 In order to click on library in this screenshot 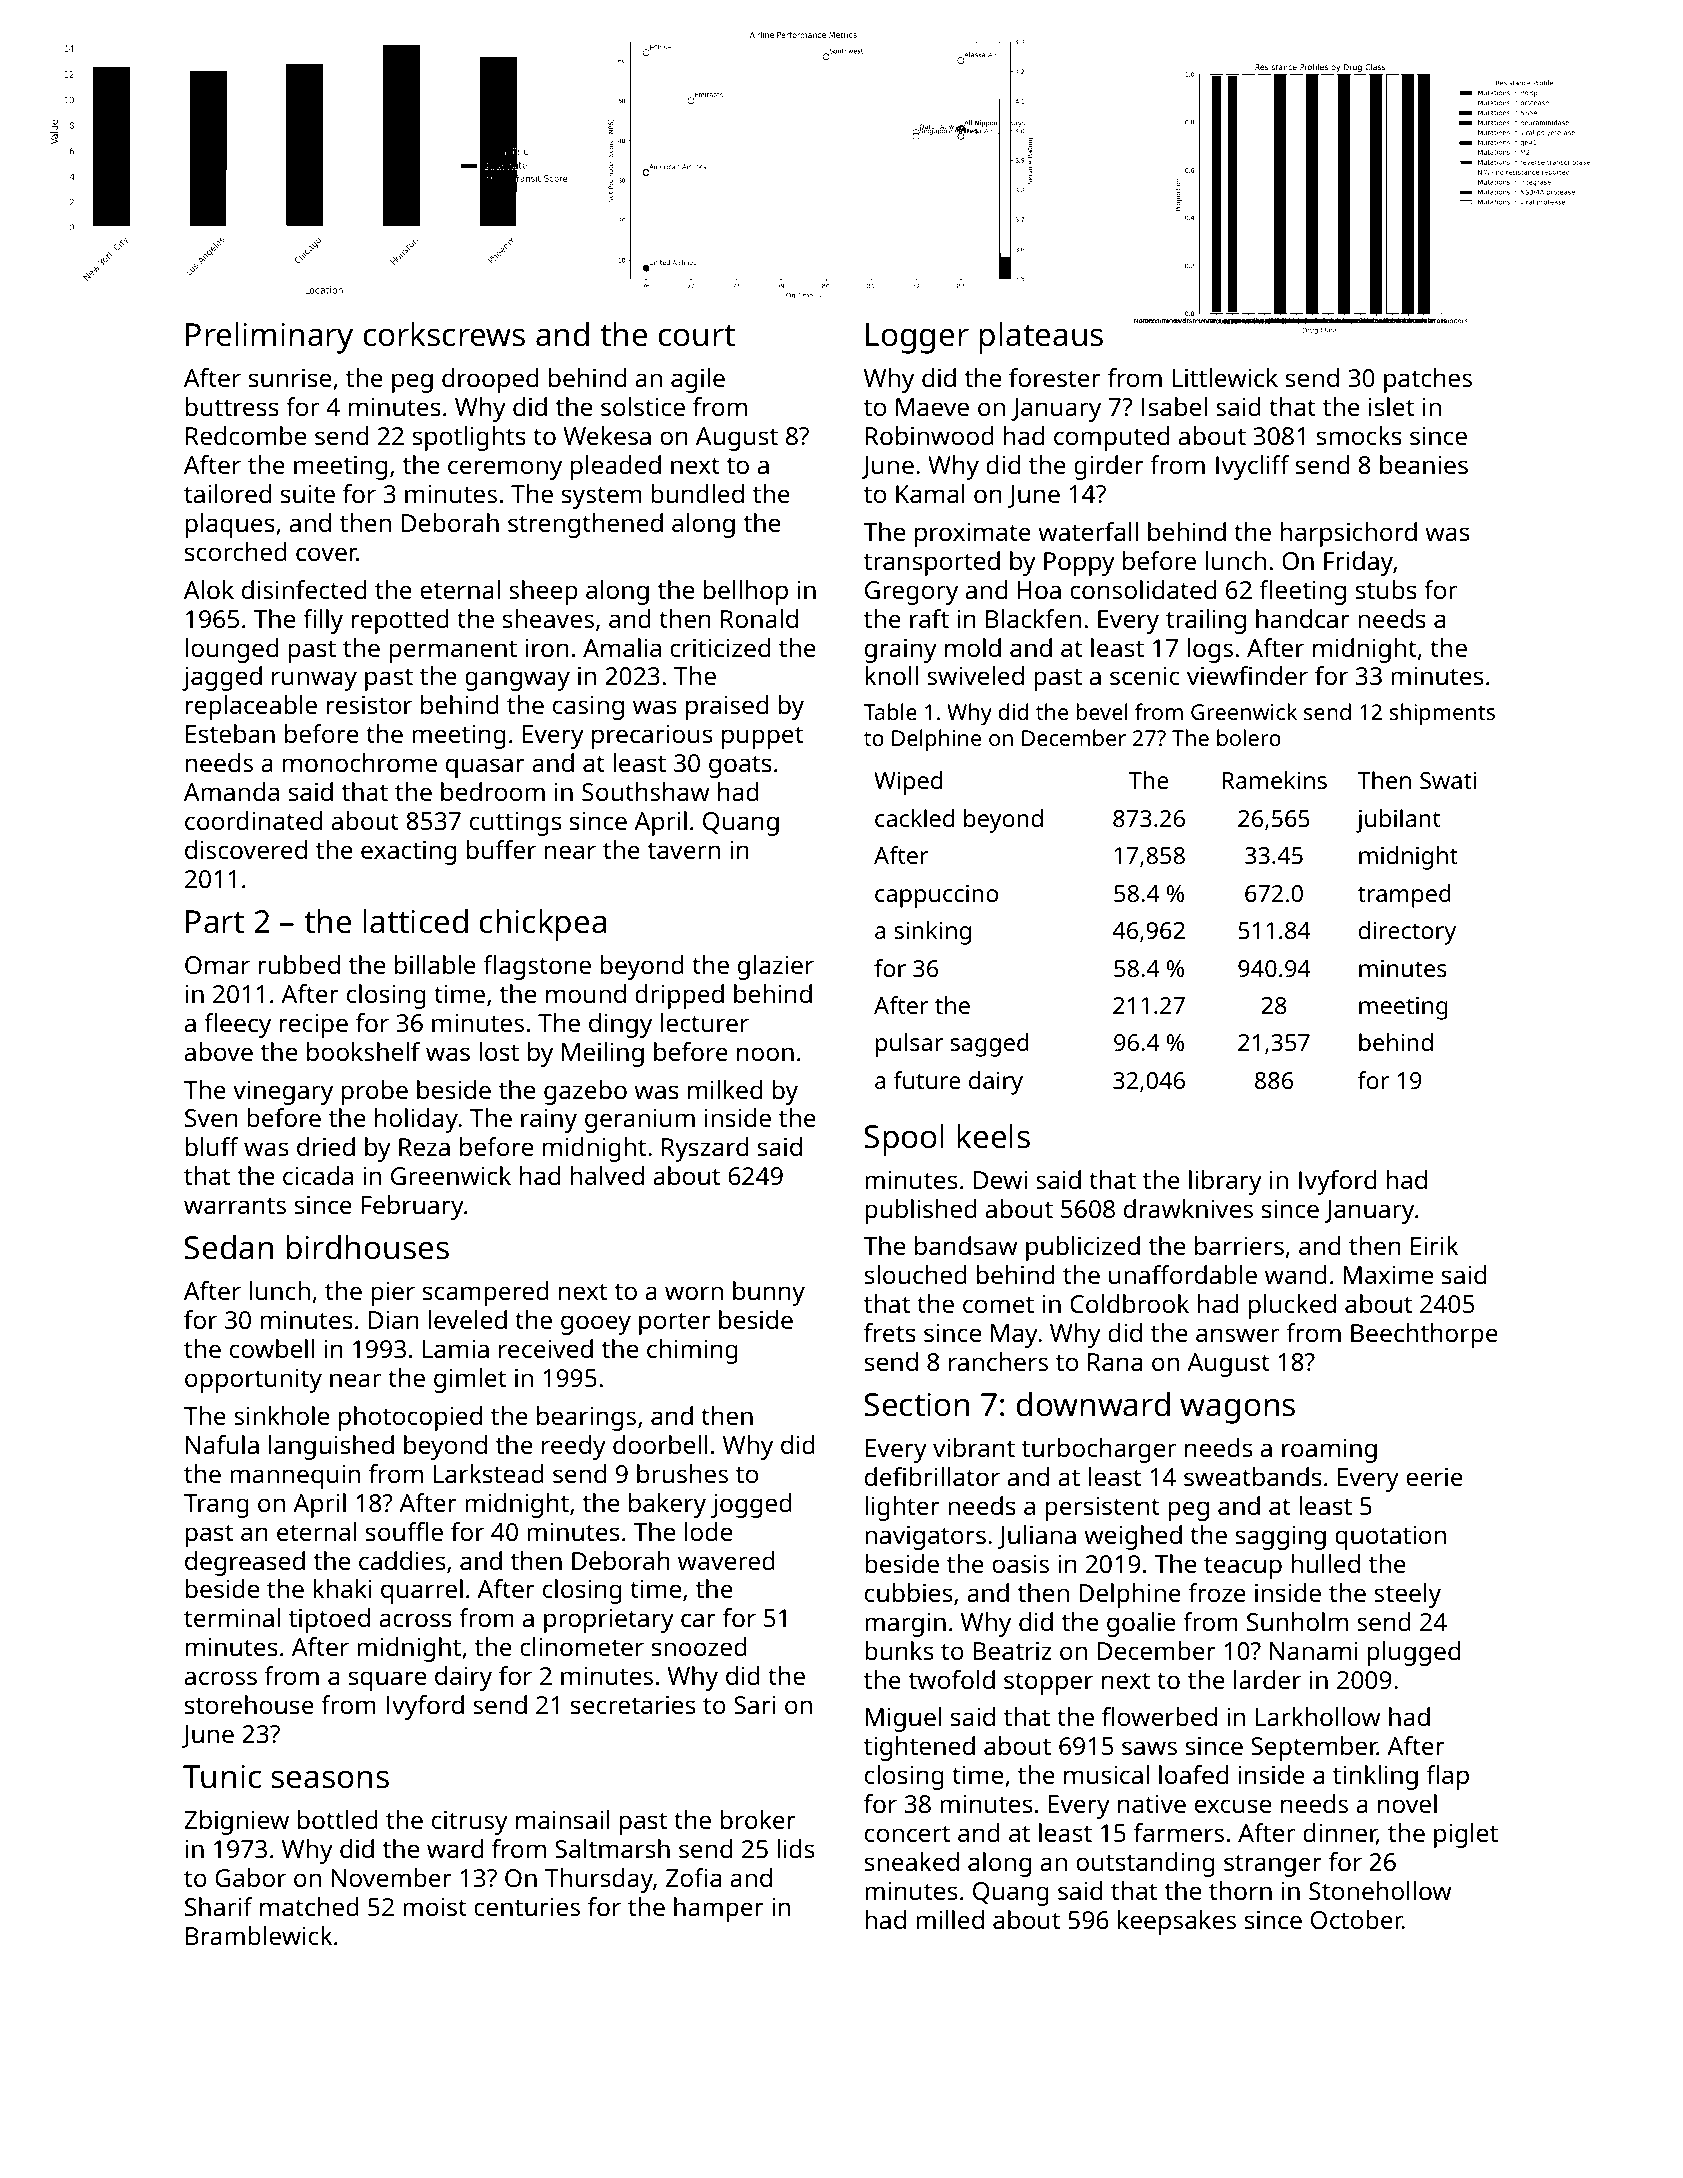, I will do `click(1225, 1182)`.
